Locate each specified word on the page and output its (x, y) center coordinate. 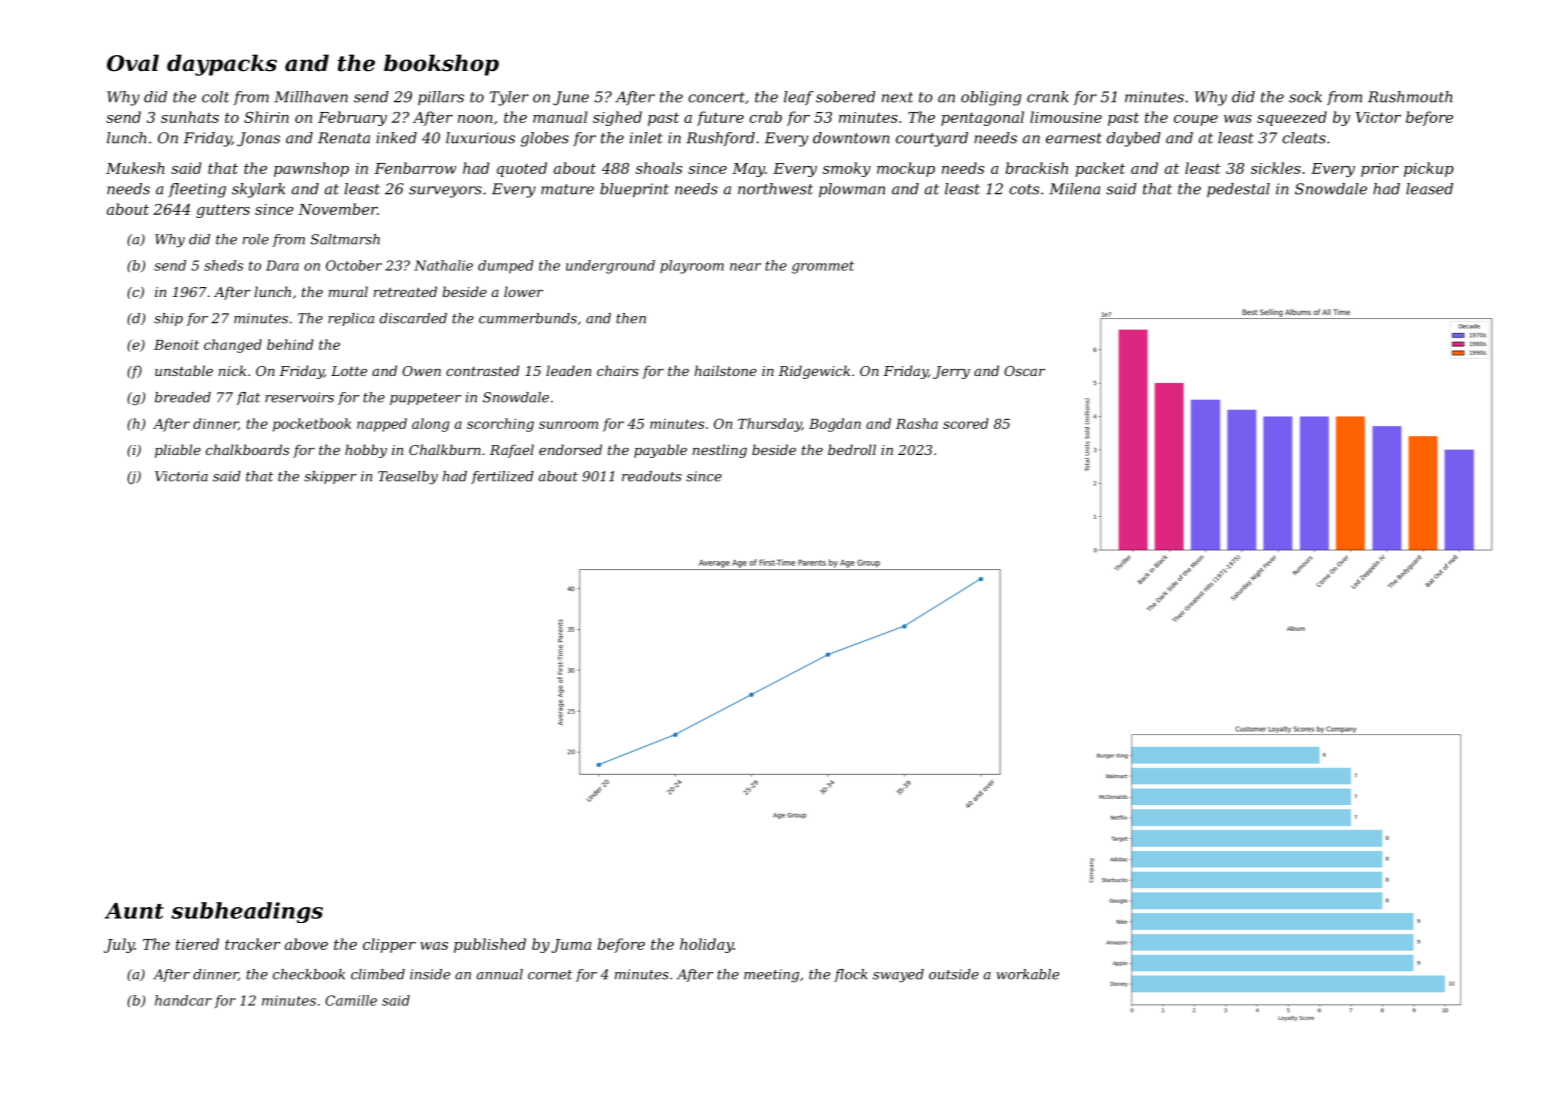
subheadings (247, 912)
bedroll (852, 449)
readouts (652, 476)
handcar (183, 1000)
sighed (617, 118)
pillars (441, 98)
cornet (550, 975)
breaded (183, 397)
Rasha (917, 423)
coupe (1196, 120)
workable (1027, 974)
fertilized (502, 477)
